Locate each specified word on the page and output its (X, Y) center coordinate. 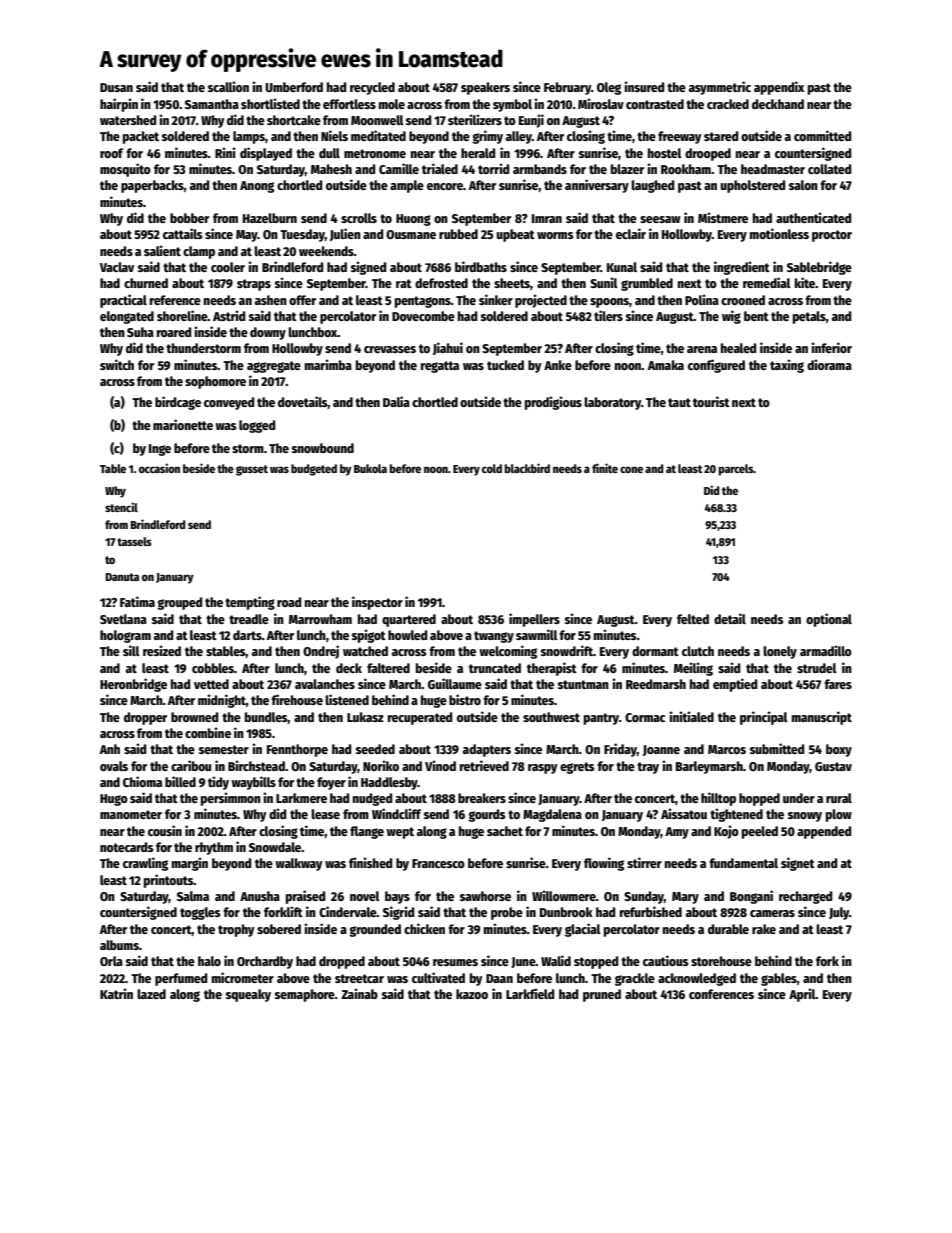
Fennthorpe (297, 750)
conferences (721, 994)
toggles (200, 913)
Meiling (693, 669)
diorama (829, 364)
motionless (779, 233)
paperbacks (152, 186)
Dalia (396, 401)
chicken (424, 928)
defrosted (441, 283)
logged (257, 426)
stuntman (583, 684)
